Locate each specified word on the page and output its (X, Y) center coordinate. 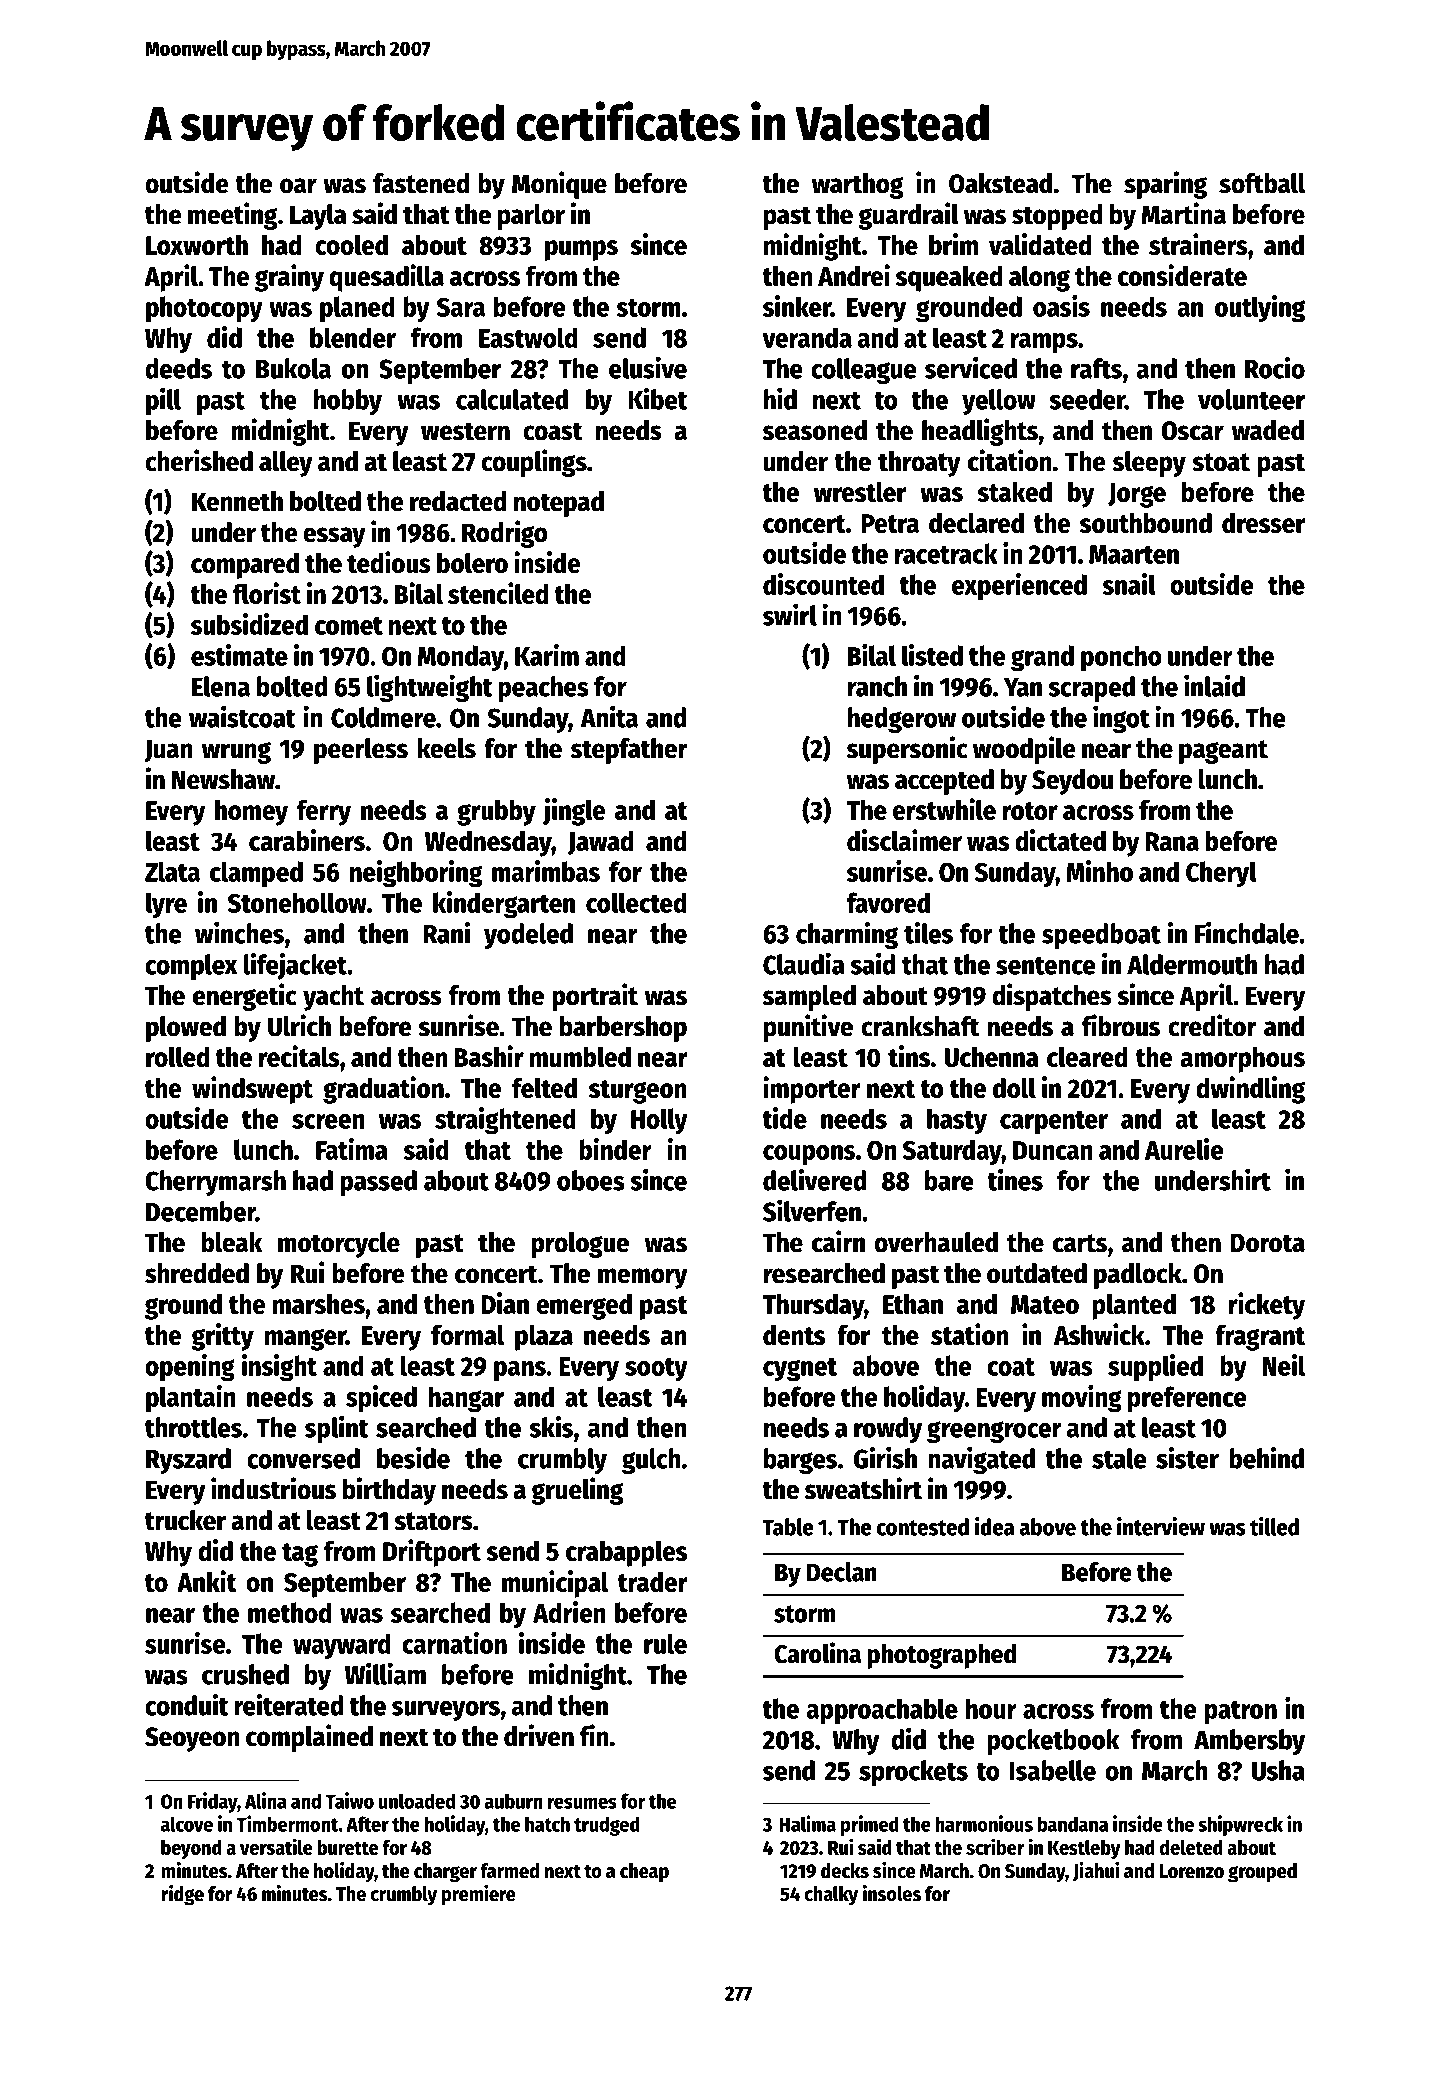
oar (298, 186)
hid (780, 398)
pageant (1223, 752)
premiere (479, 1895)
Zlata (172, 871)
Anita (609, 716)
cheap (644, 1873)
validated (1040, 244)
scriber (995, 1846)
